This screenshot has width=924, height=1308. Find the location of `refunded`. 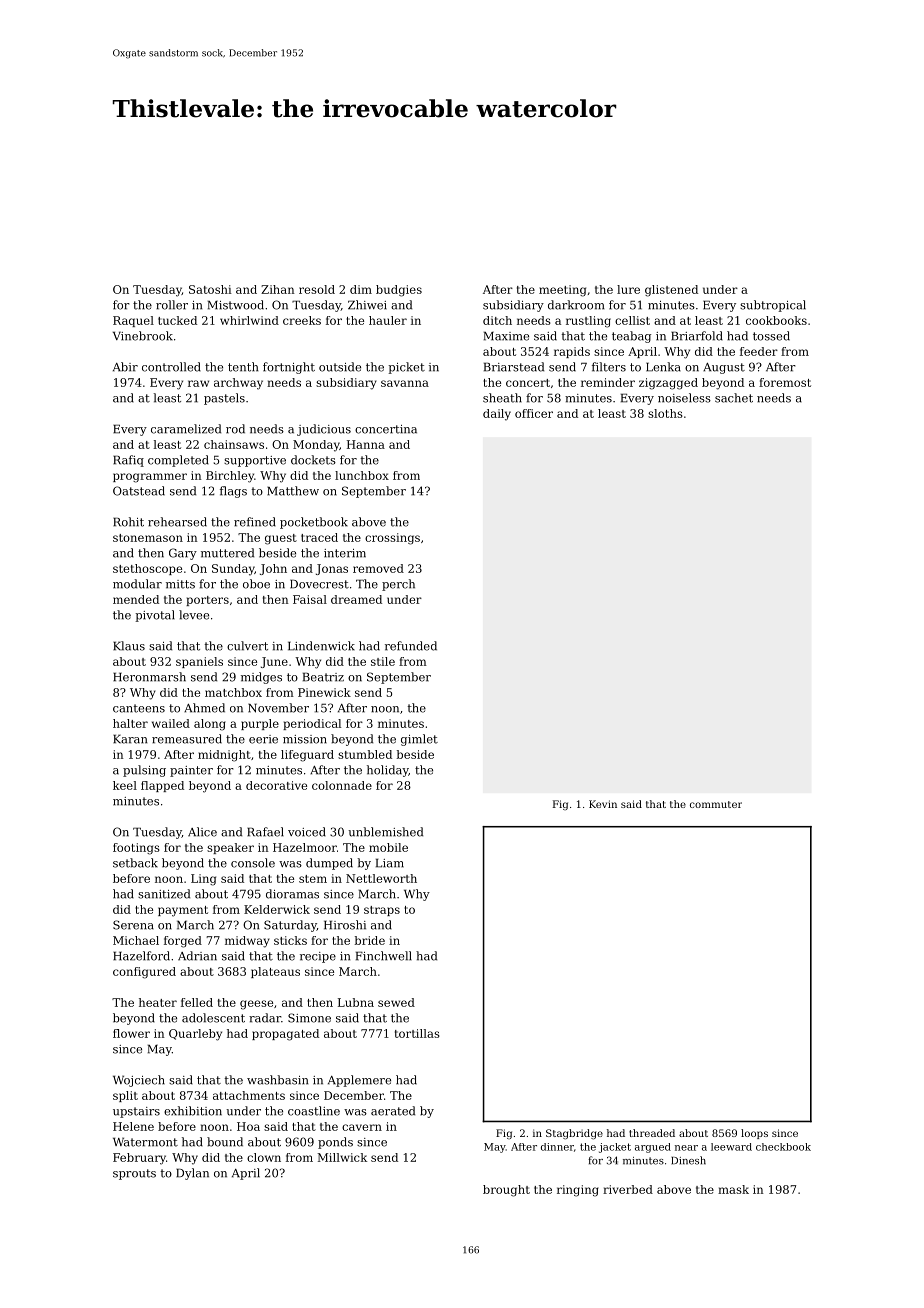

refunded is located at coordinates (411, 646).
